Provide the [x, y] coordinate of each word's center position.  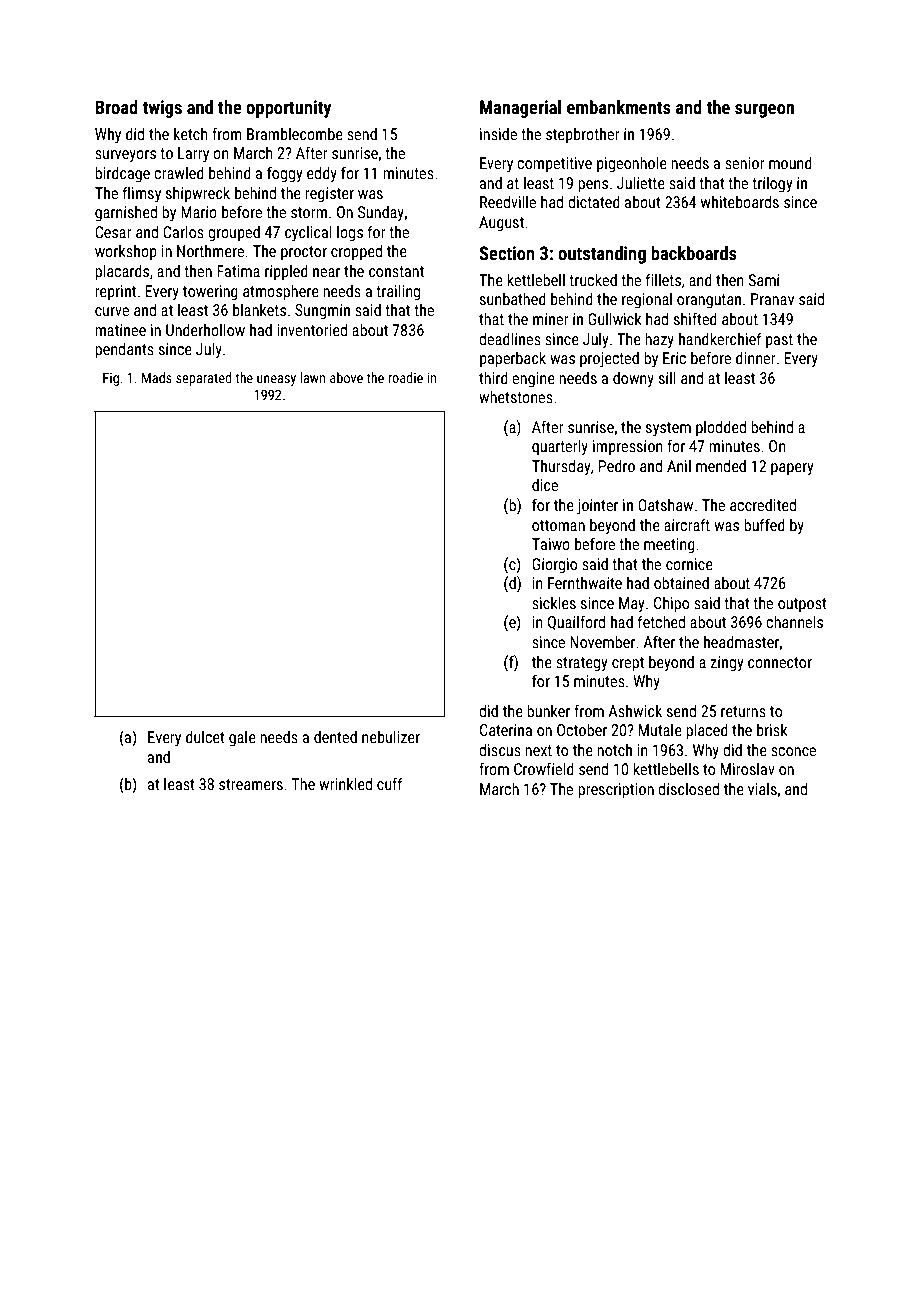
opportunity [289, 109]
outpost [802, 605]
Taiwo [551, 544]
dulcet [205, 737]
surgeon [764, 111]
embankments [619, 107]
